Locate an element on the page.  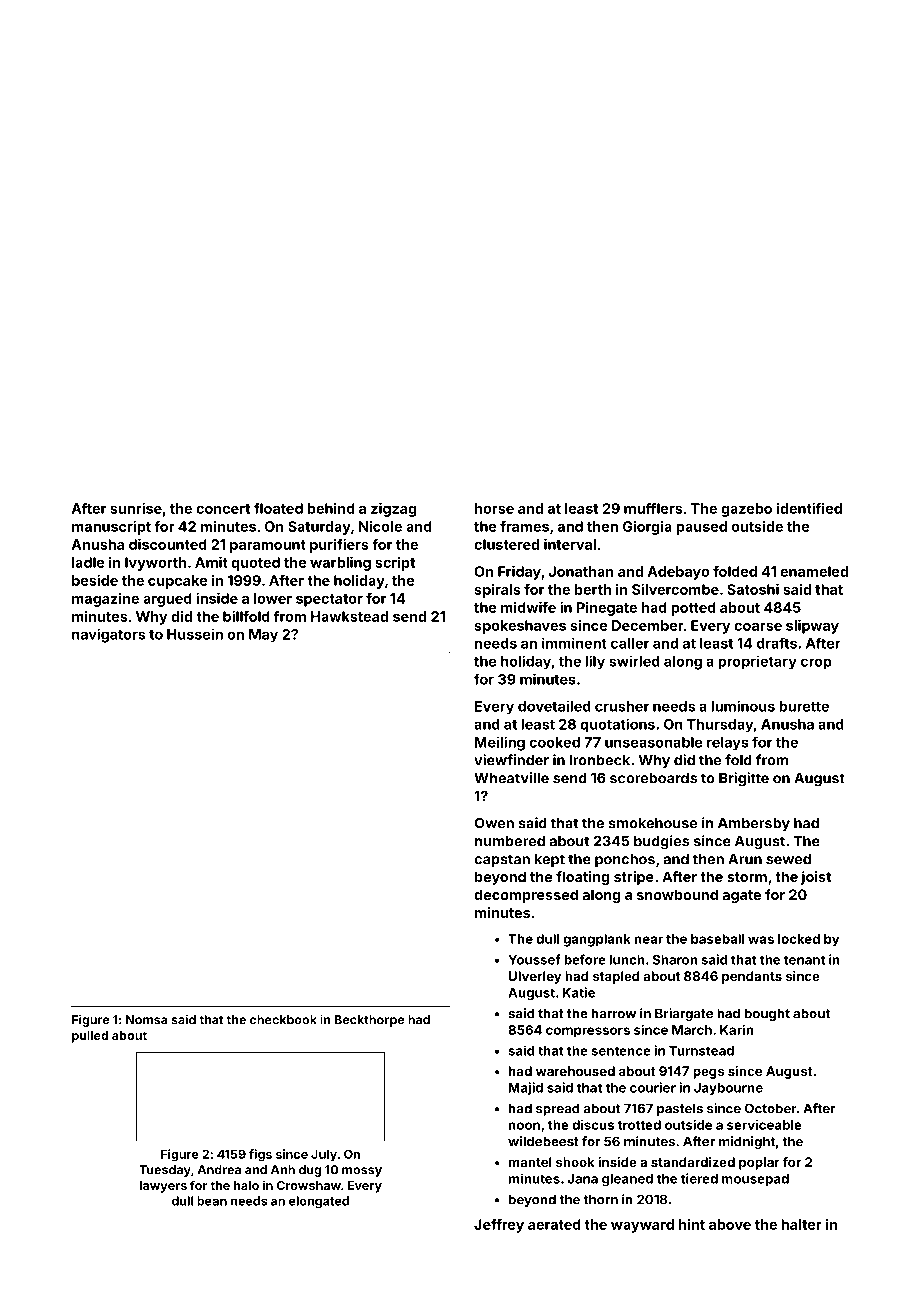
trotted is located at coordinates (639, 1125).
